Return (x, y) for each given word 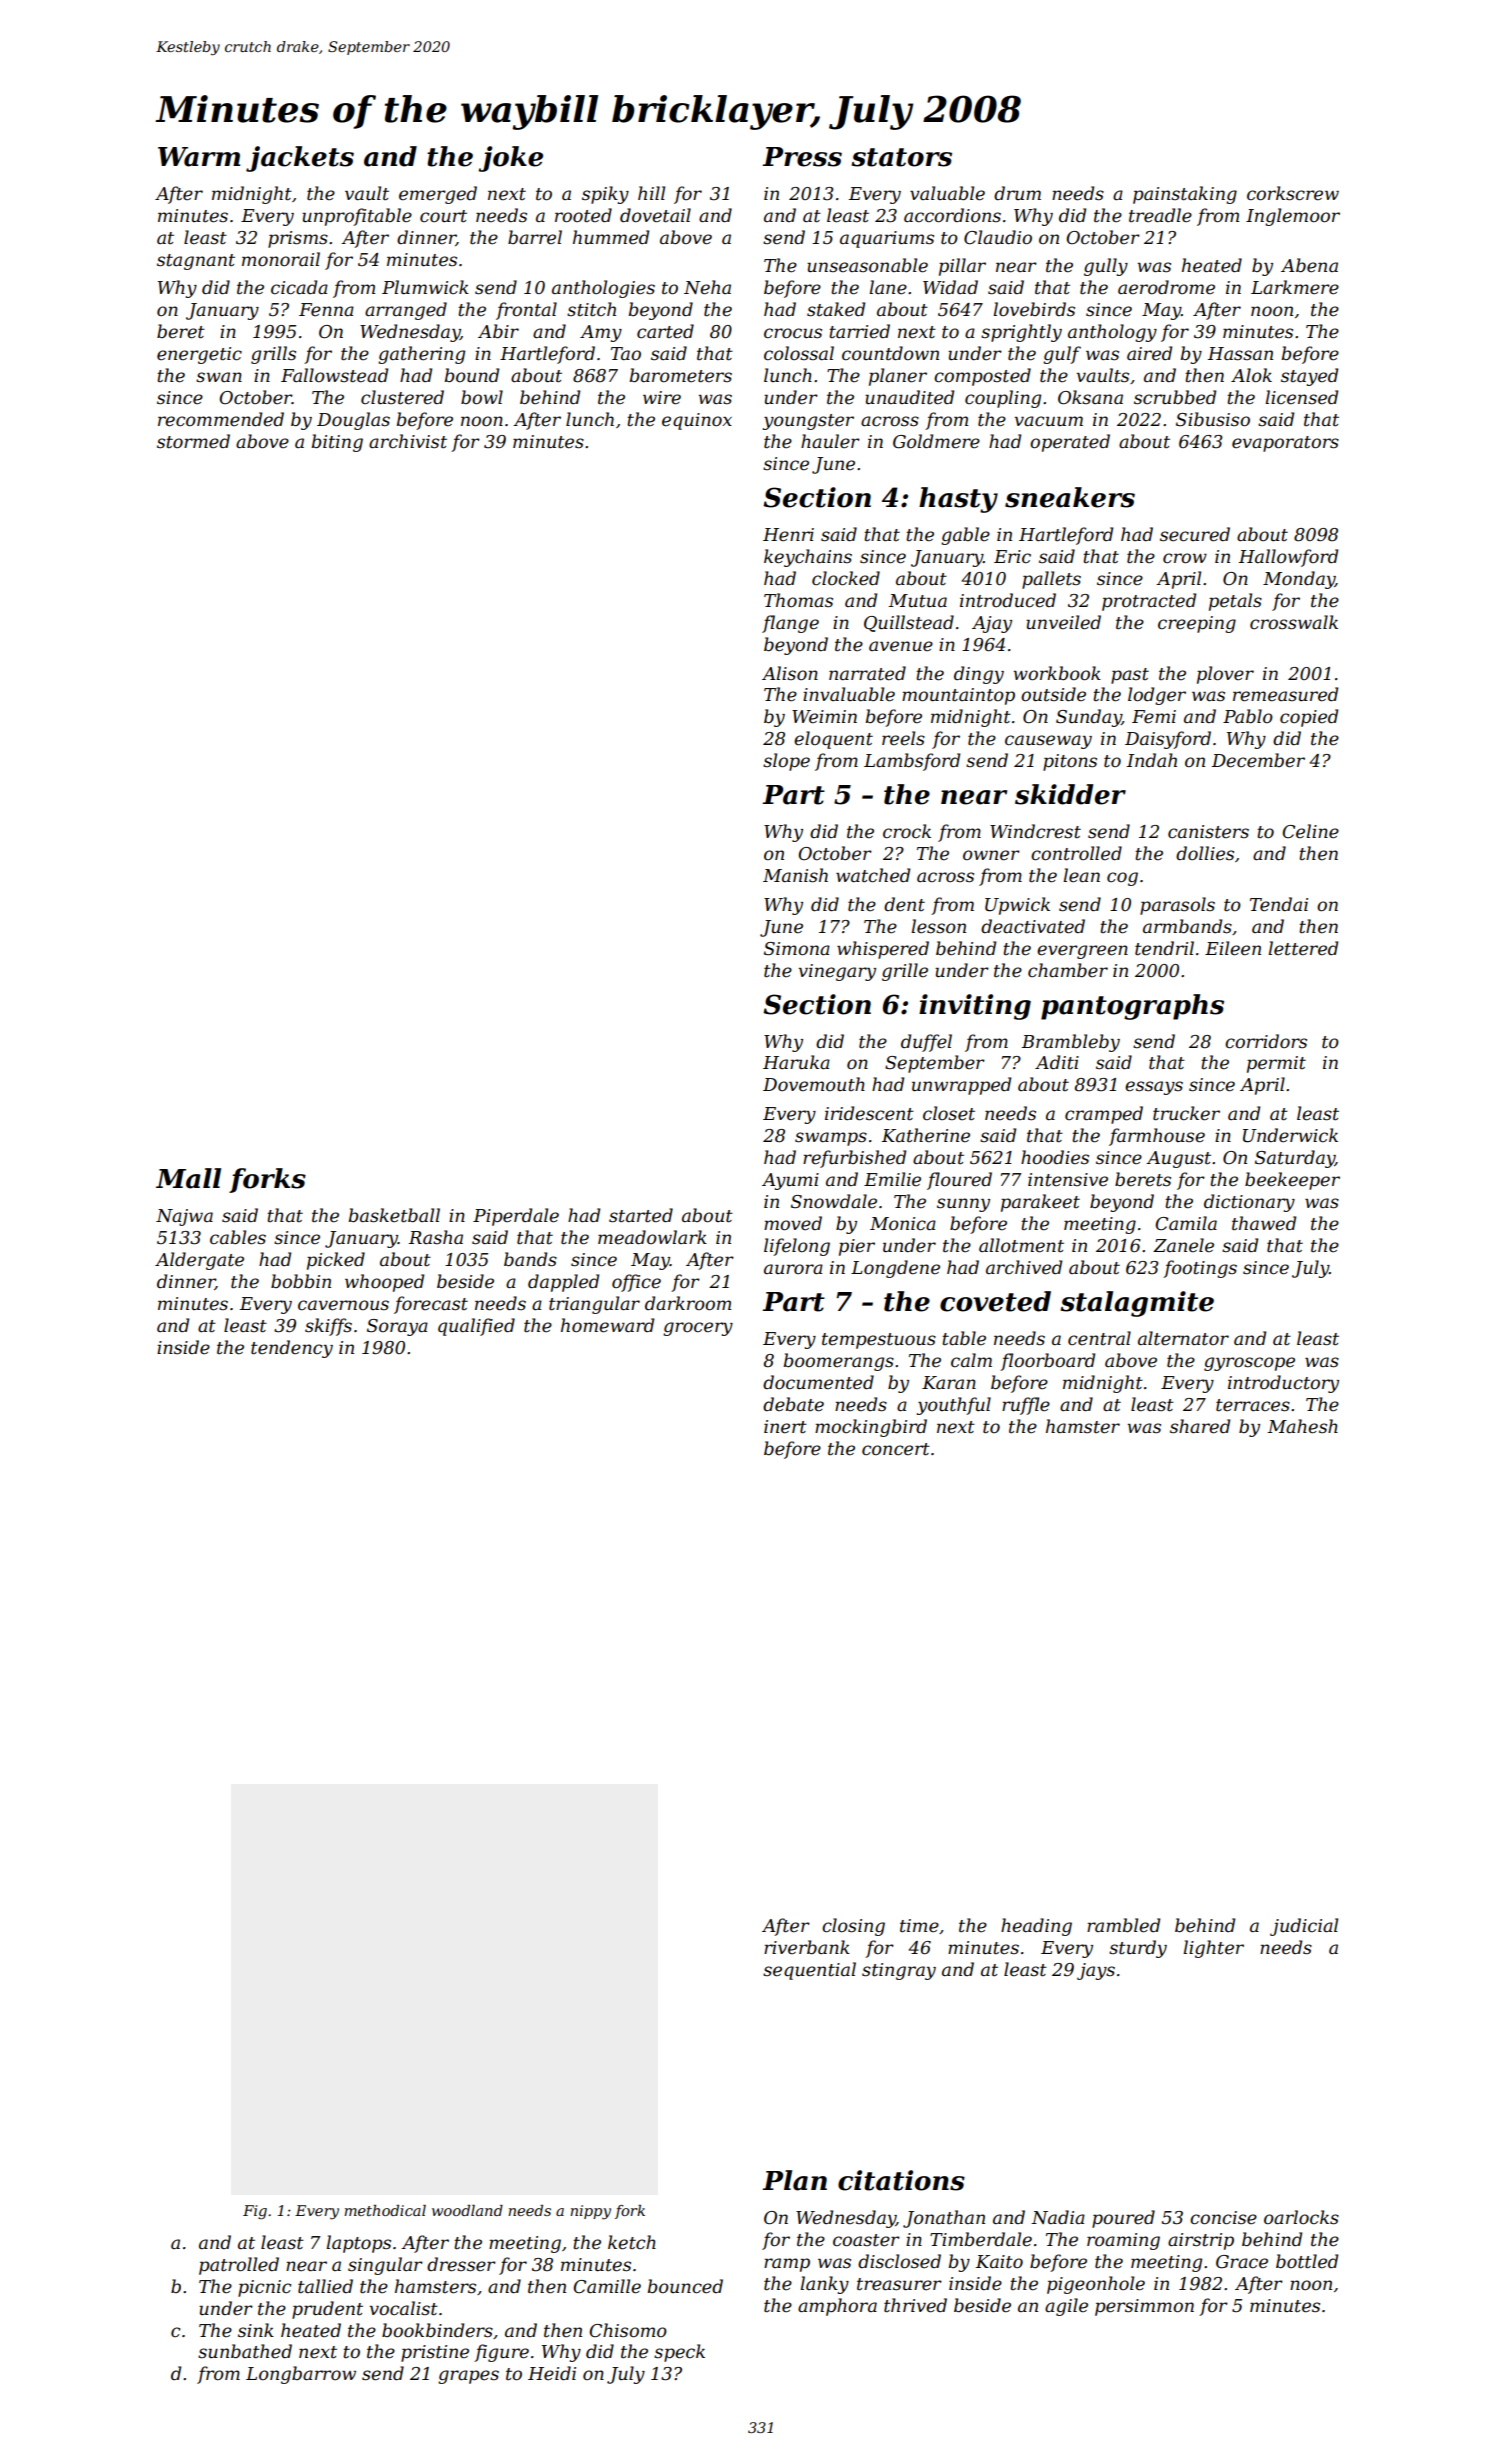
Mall (188, 1178)
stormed (193, 441)
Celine (1311, 831)
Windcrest (1035, 831)
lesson (938, 926)
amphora (837, 2307)
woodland (467, 2210)
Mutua (918, 600)
